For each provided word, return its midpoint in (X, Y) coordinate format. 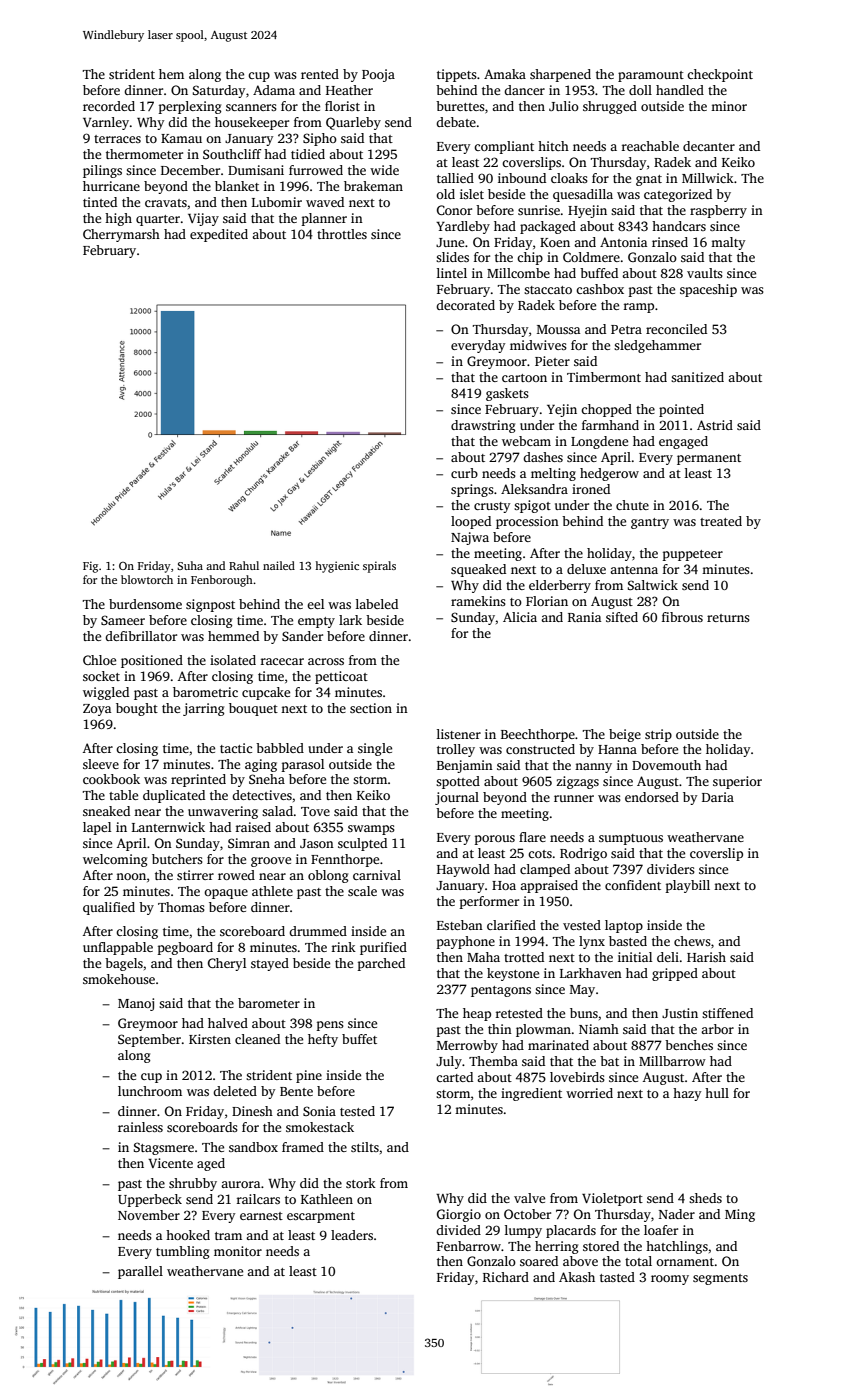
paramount (651, 76)
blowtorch (147, 579)
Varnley (106, 123)
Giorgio (459, 1215)
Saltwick (653, 585)
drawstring (483, 426)
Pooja (378, 75)
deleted (235, 1091)
